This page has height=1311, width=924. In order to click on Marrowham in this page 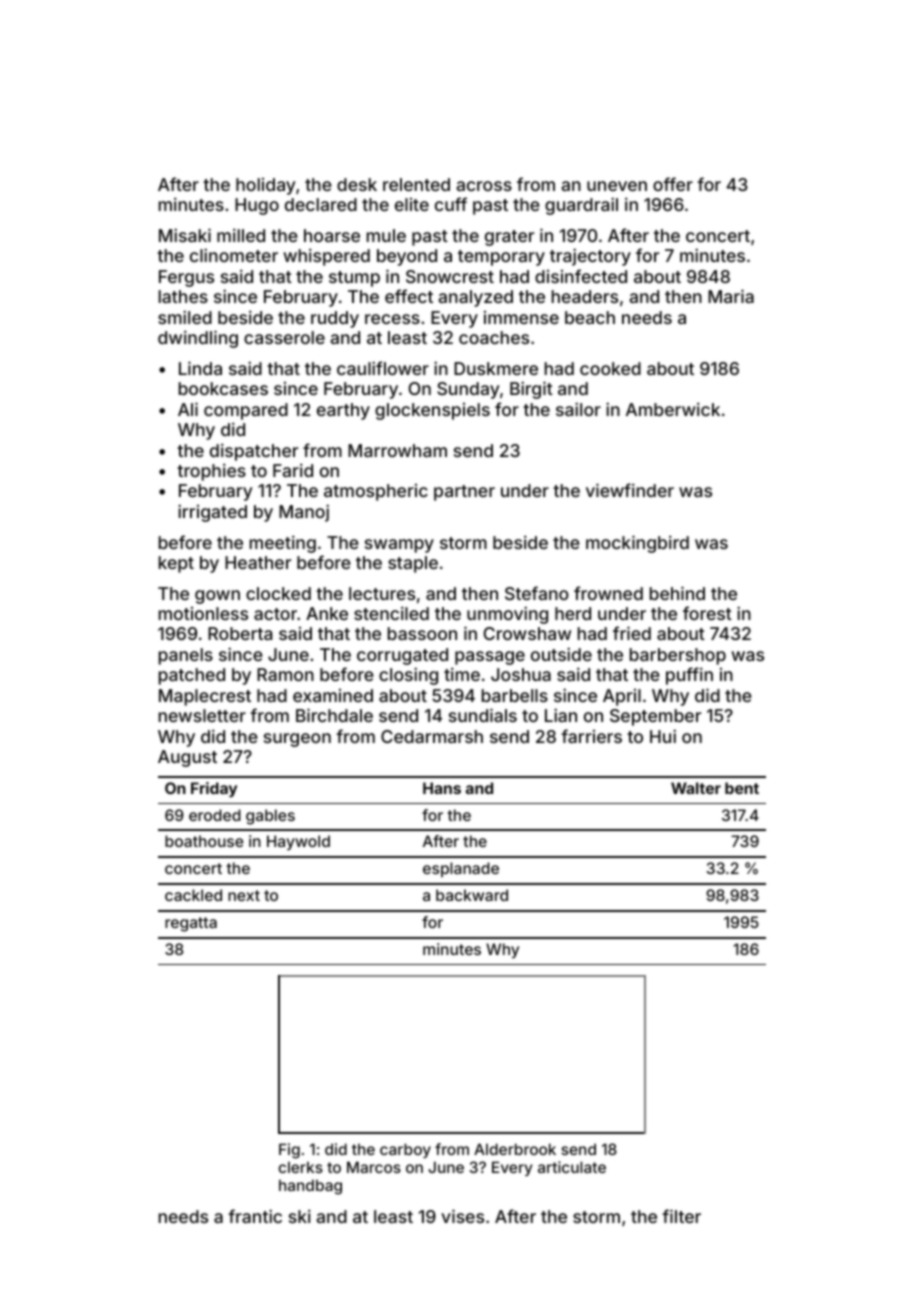, I will do `click(397, 450)`.
